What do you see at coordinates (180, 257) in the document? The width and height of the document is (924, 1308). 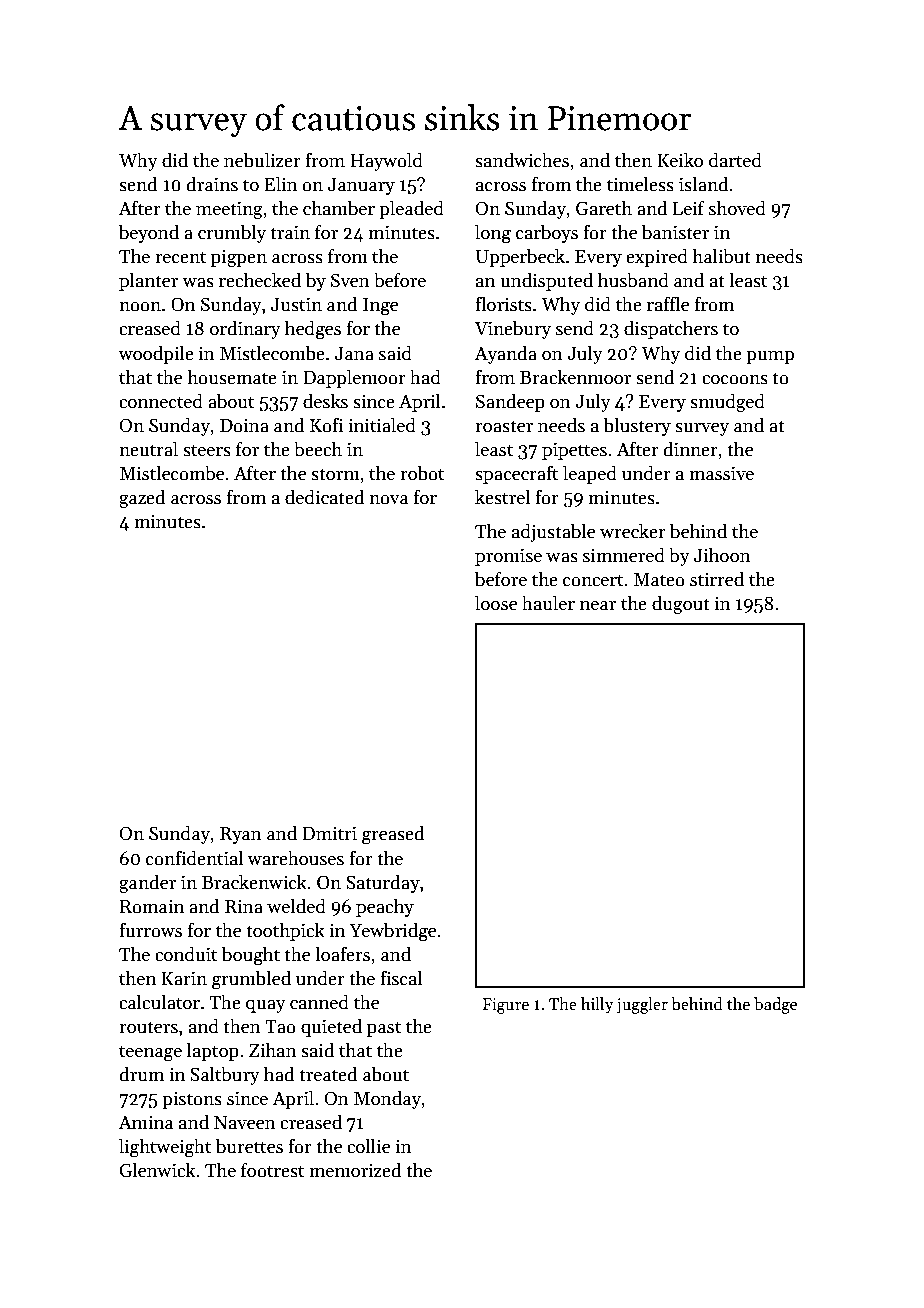 I see `recent` at bounding box center [180, 257].
